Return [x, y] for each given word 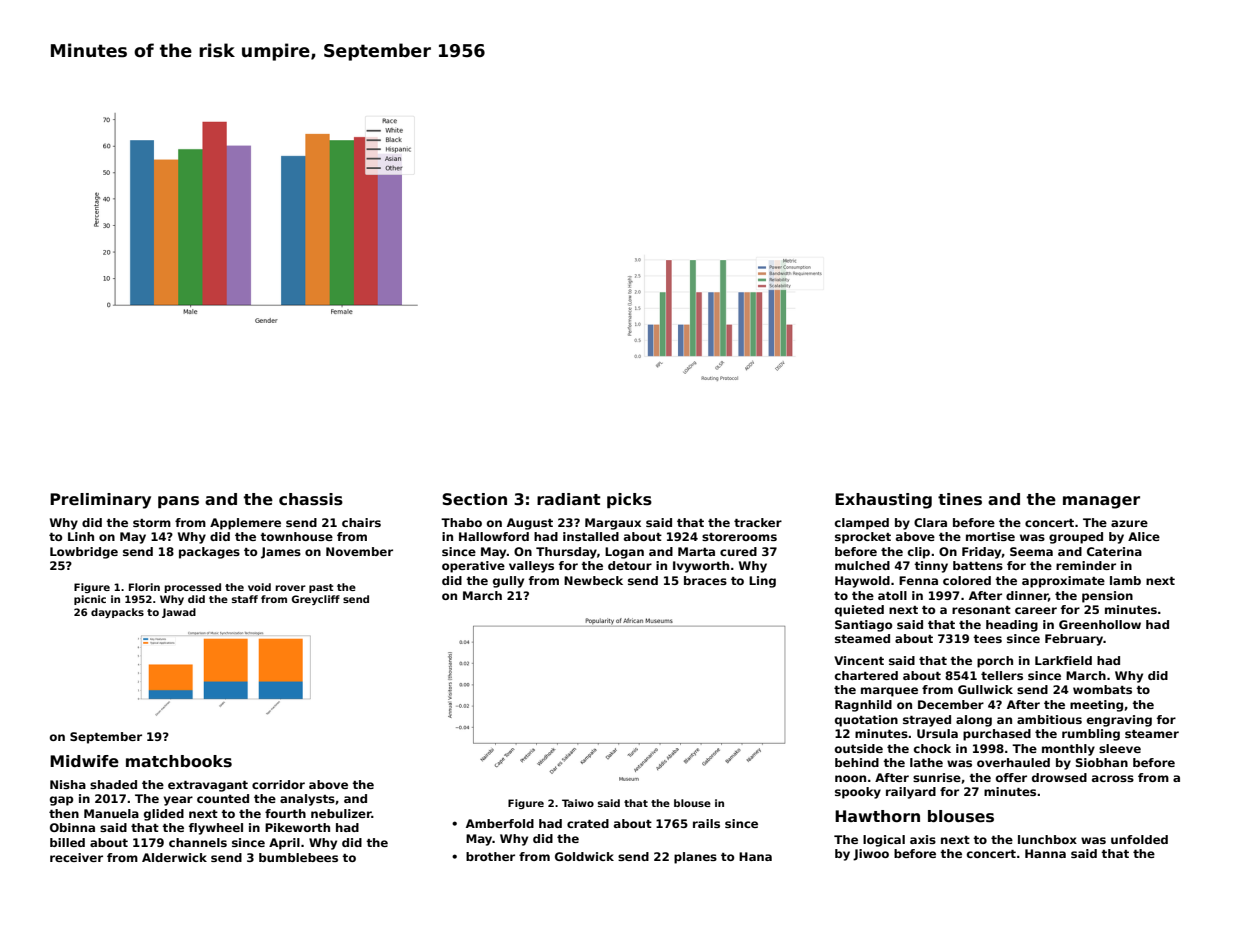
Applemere [245, 524]
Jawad [179, 613]
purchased [997, 735]
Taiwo [578, 803]
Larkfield [1063, 660]
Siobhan [1102, 762]
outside [859, 748]
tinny [931, 567]
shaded [113, 784]
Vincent [859, 660]
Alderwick [174, 857]
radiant [569, 499]
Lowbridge [84, 553]
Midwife [84, 761]
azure [1129, 523]
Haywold [862, 582]
